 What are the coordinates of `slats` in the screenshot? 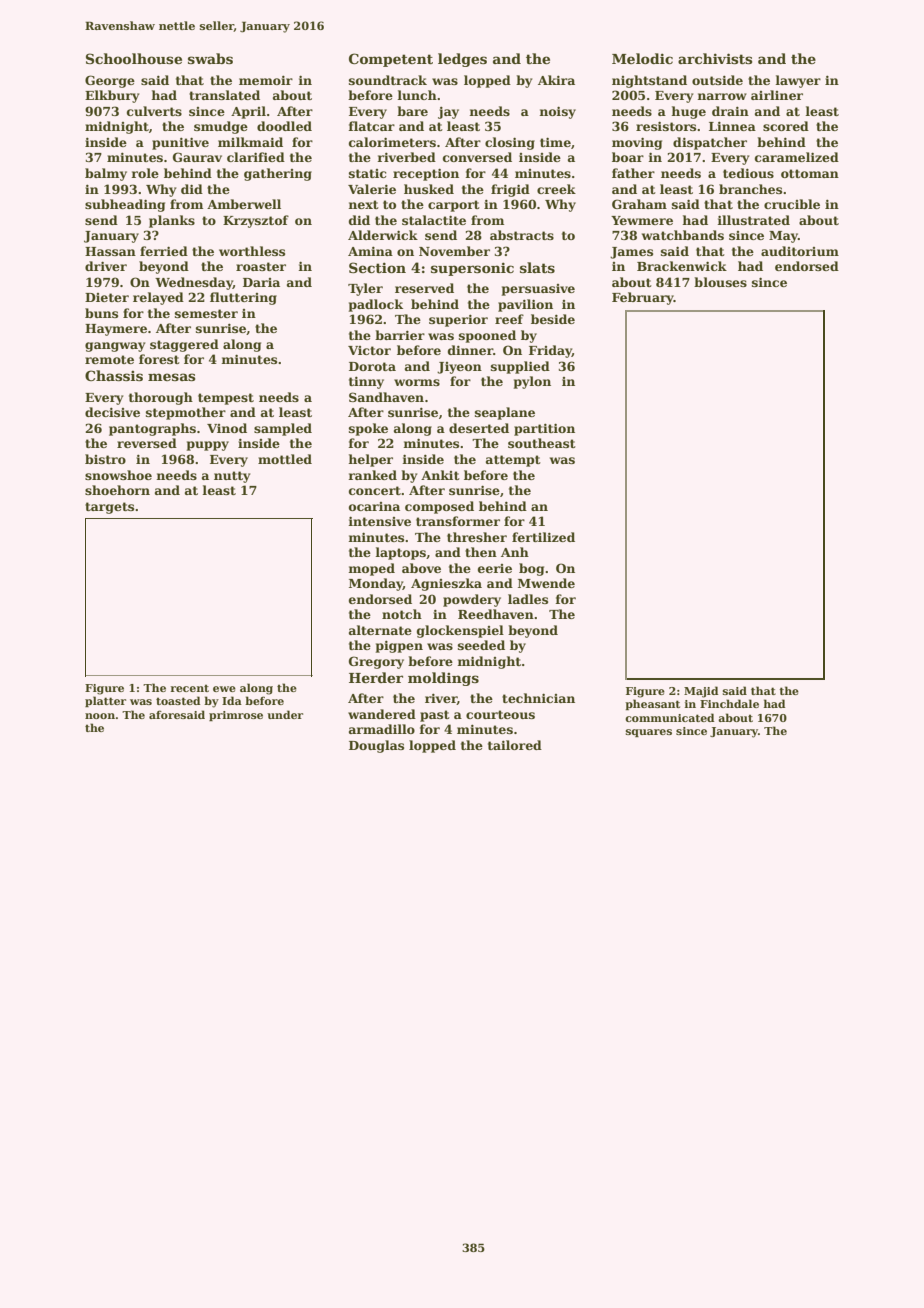 It's located at (537, 267).
